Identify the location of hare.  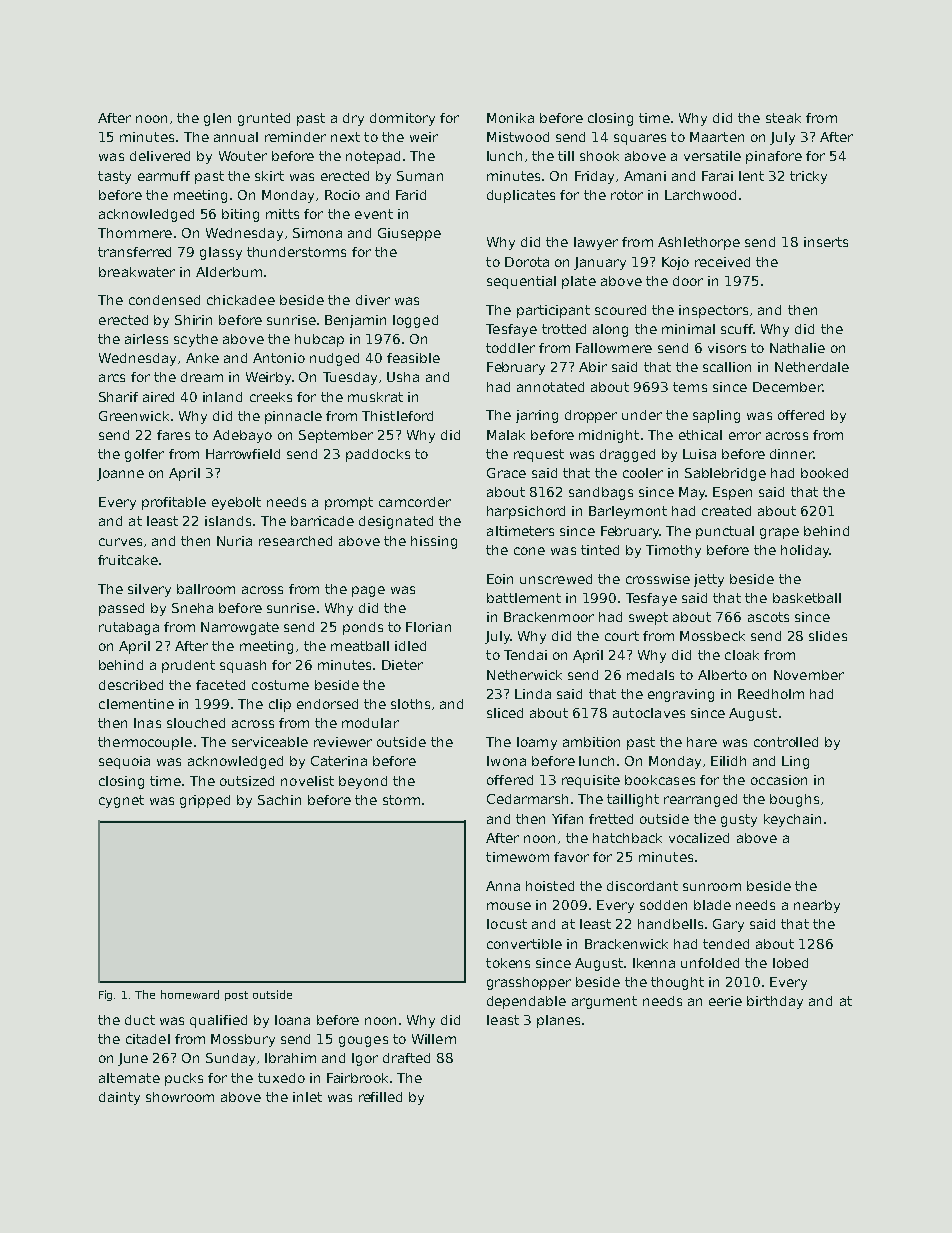
(702, 742).
